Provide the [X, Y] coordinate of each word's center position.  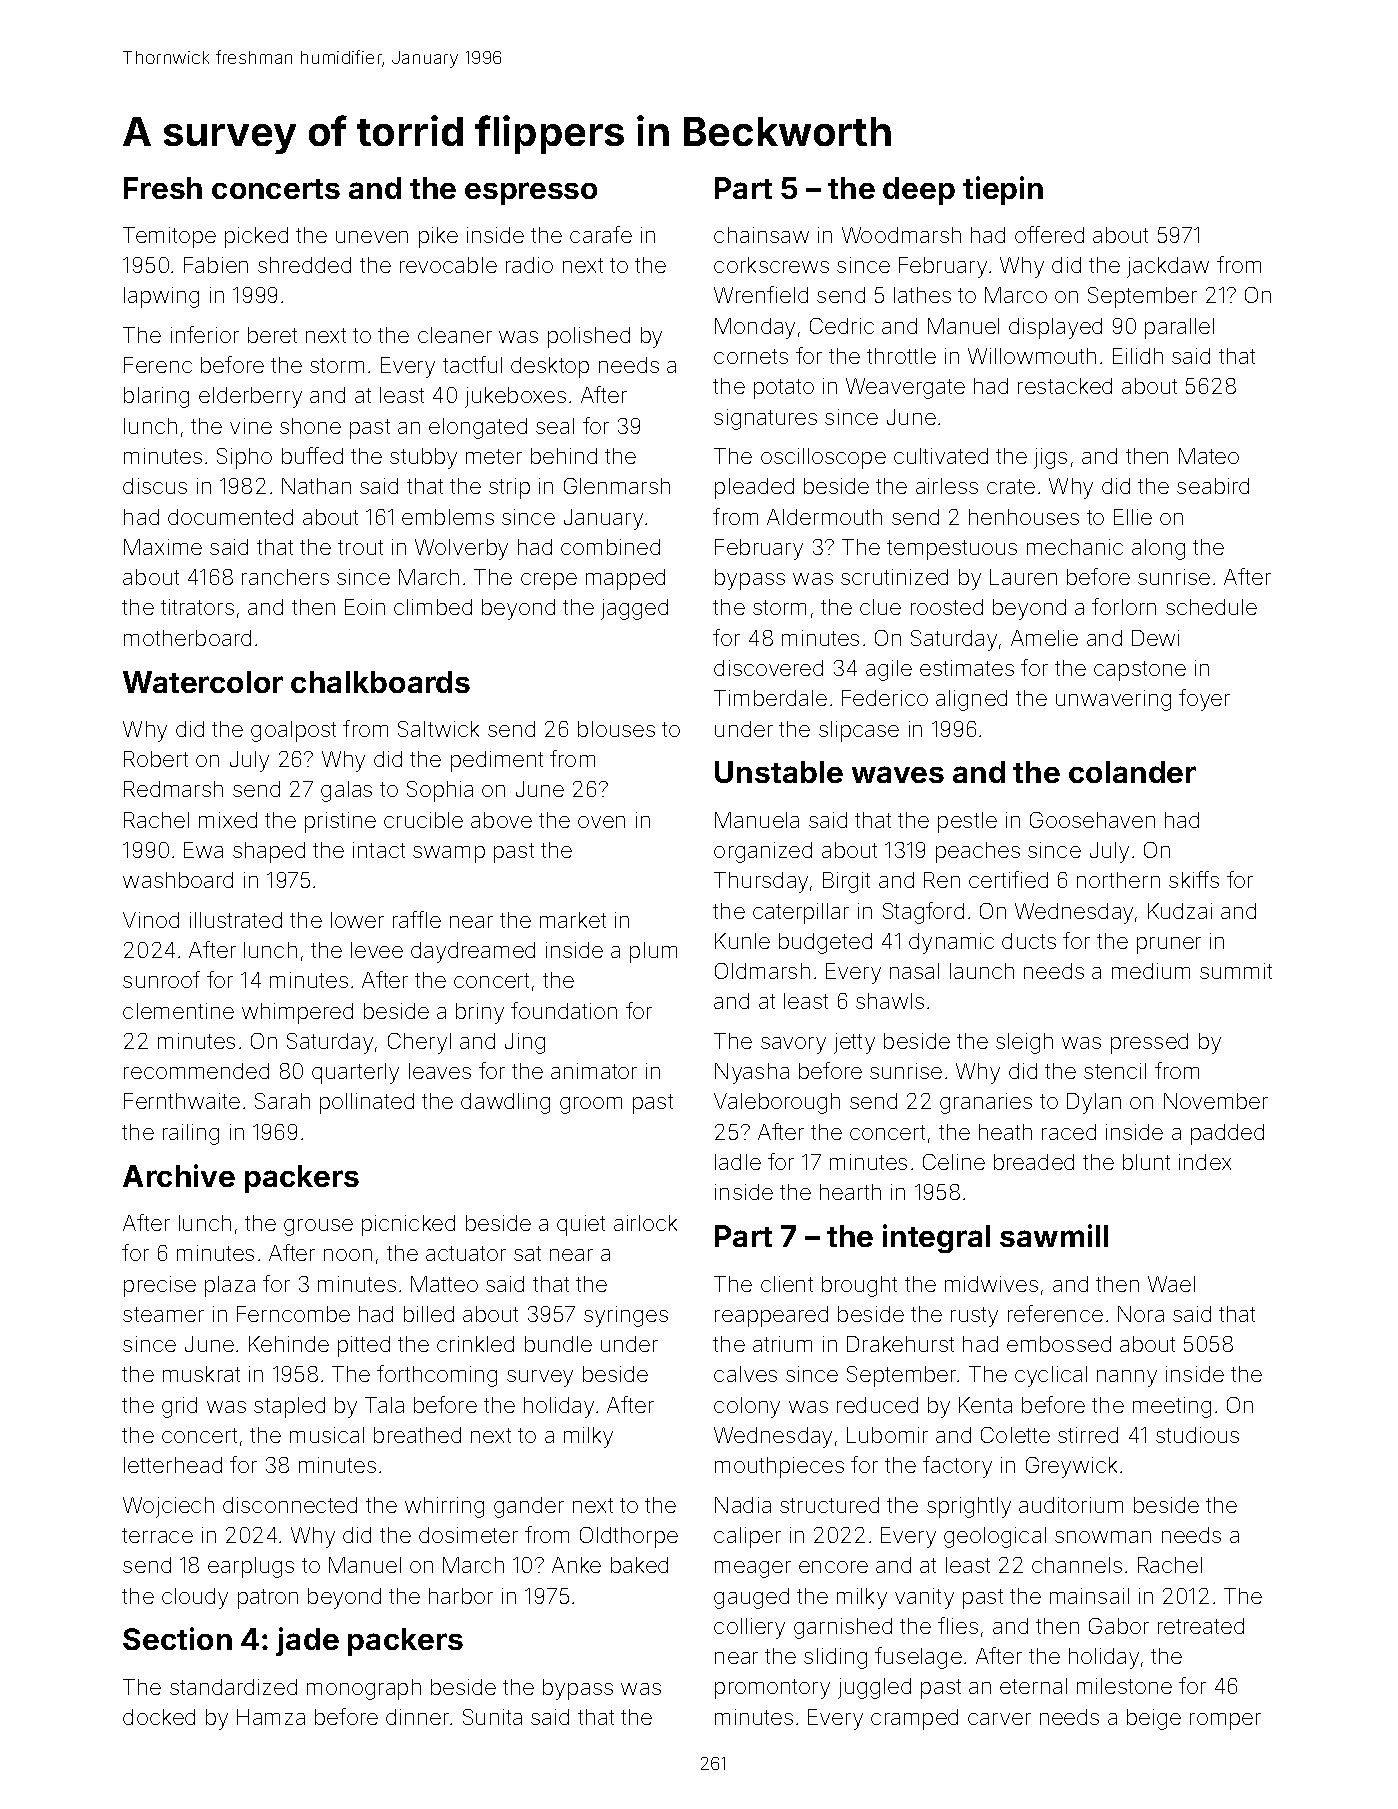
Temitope [169, 237]
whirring [444, 1507]
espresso [531, 193]
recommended [196, 1071]
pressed [1149, 1043]
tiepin [1003, 190]
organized [763, 852]
